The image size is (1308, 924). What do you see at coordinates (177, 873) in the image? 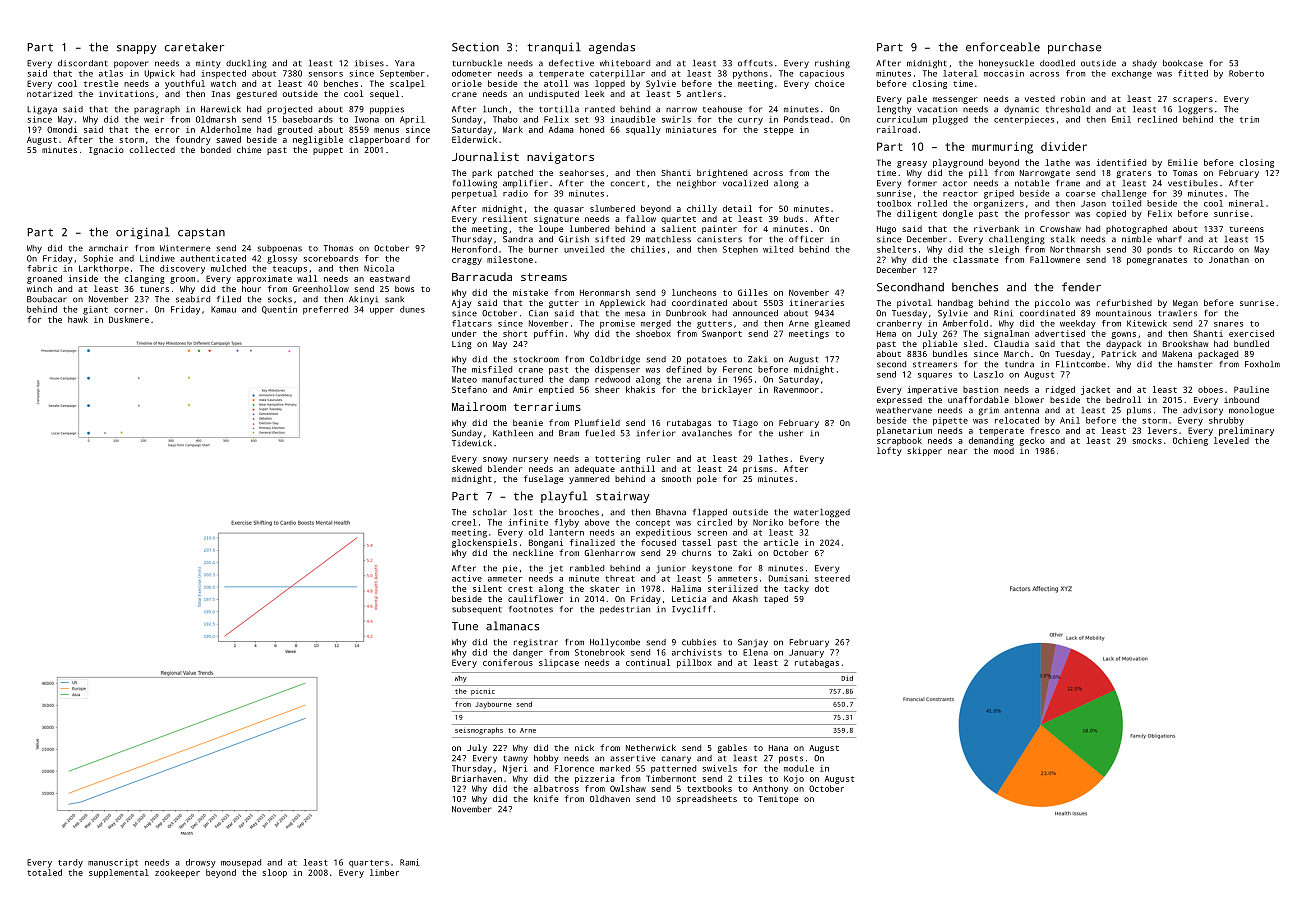
I see `zookeeper` at bounding box center [177, 873].
